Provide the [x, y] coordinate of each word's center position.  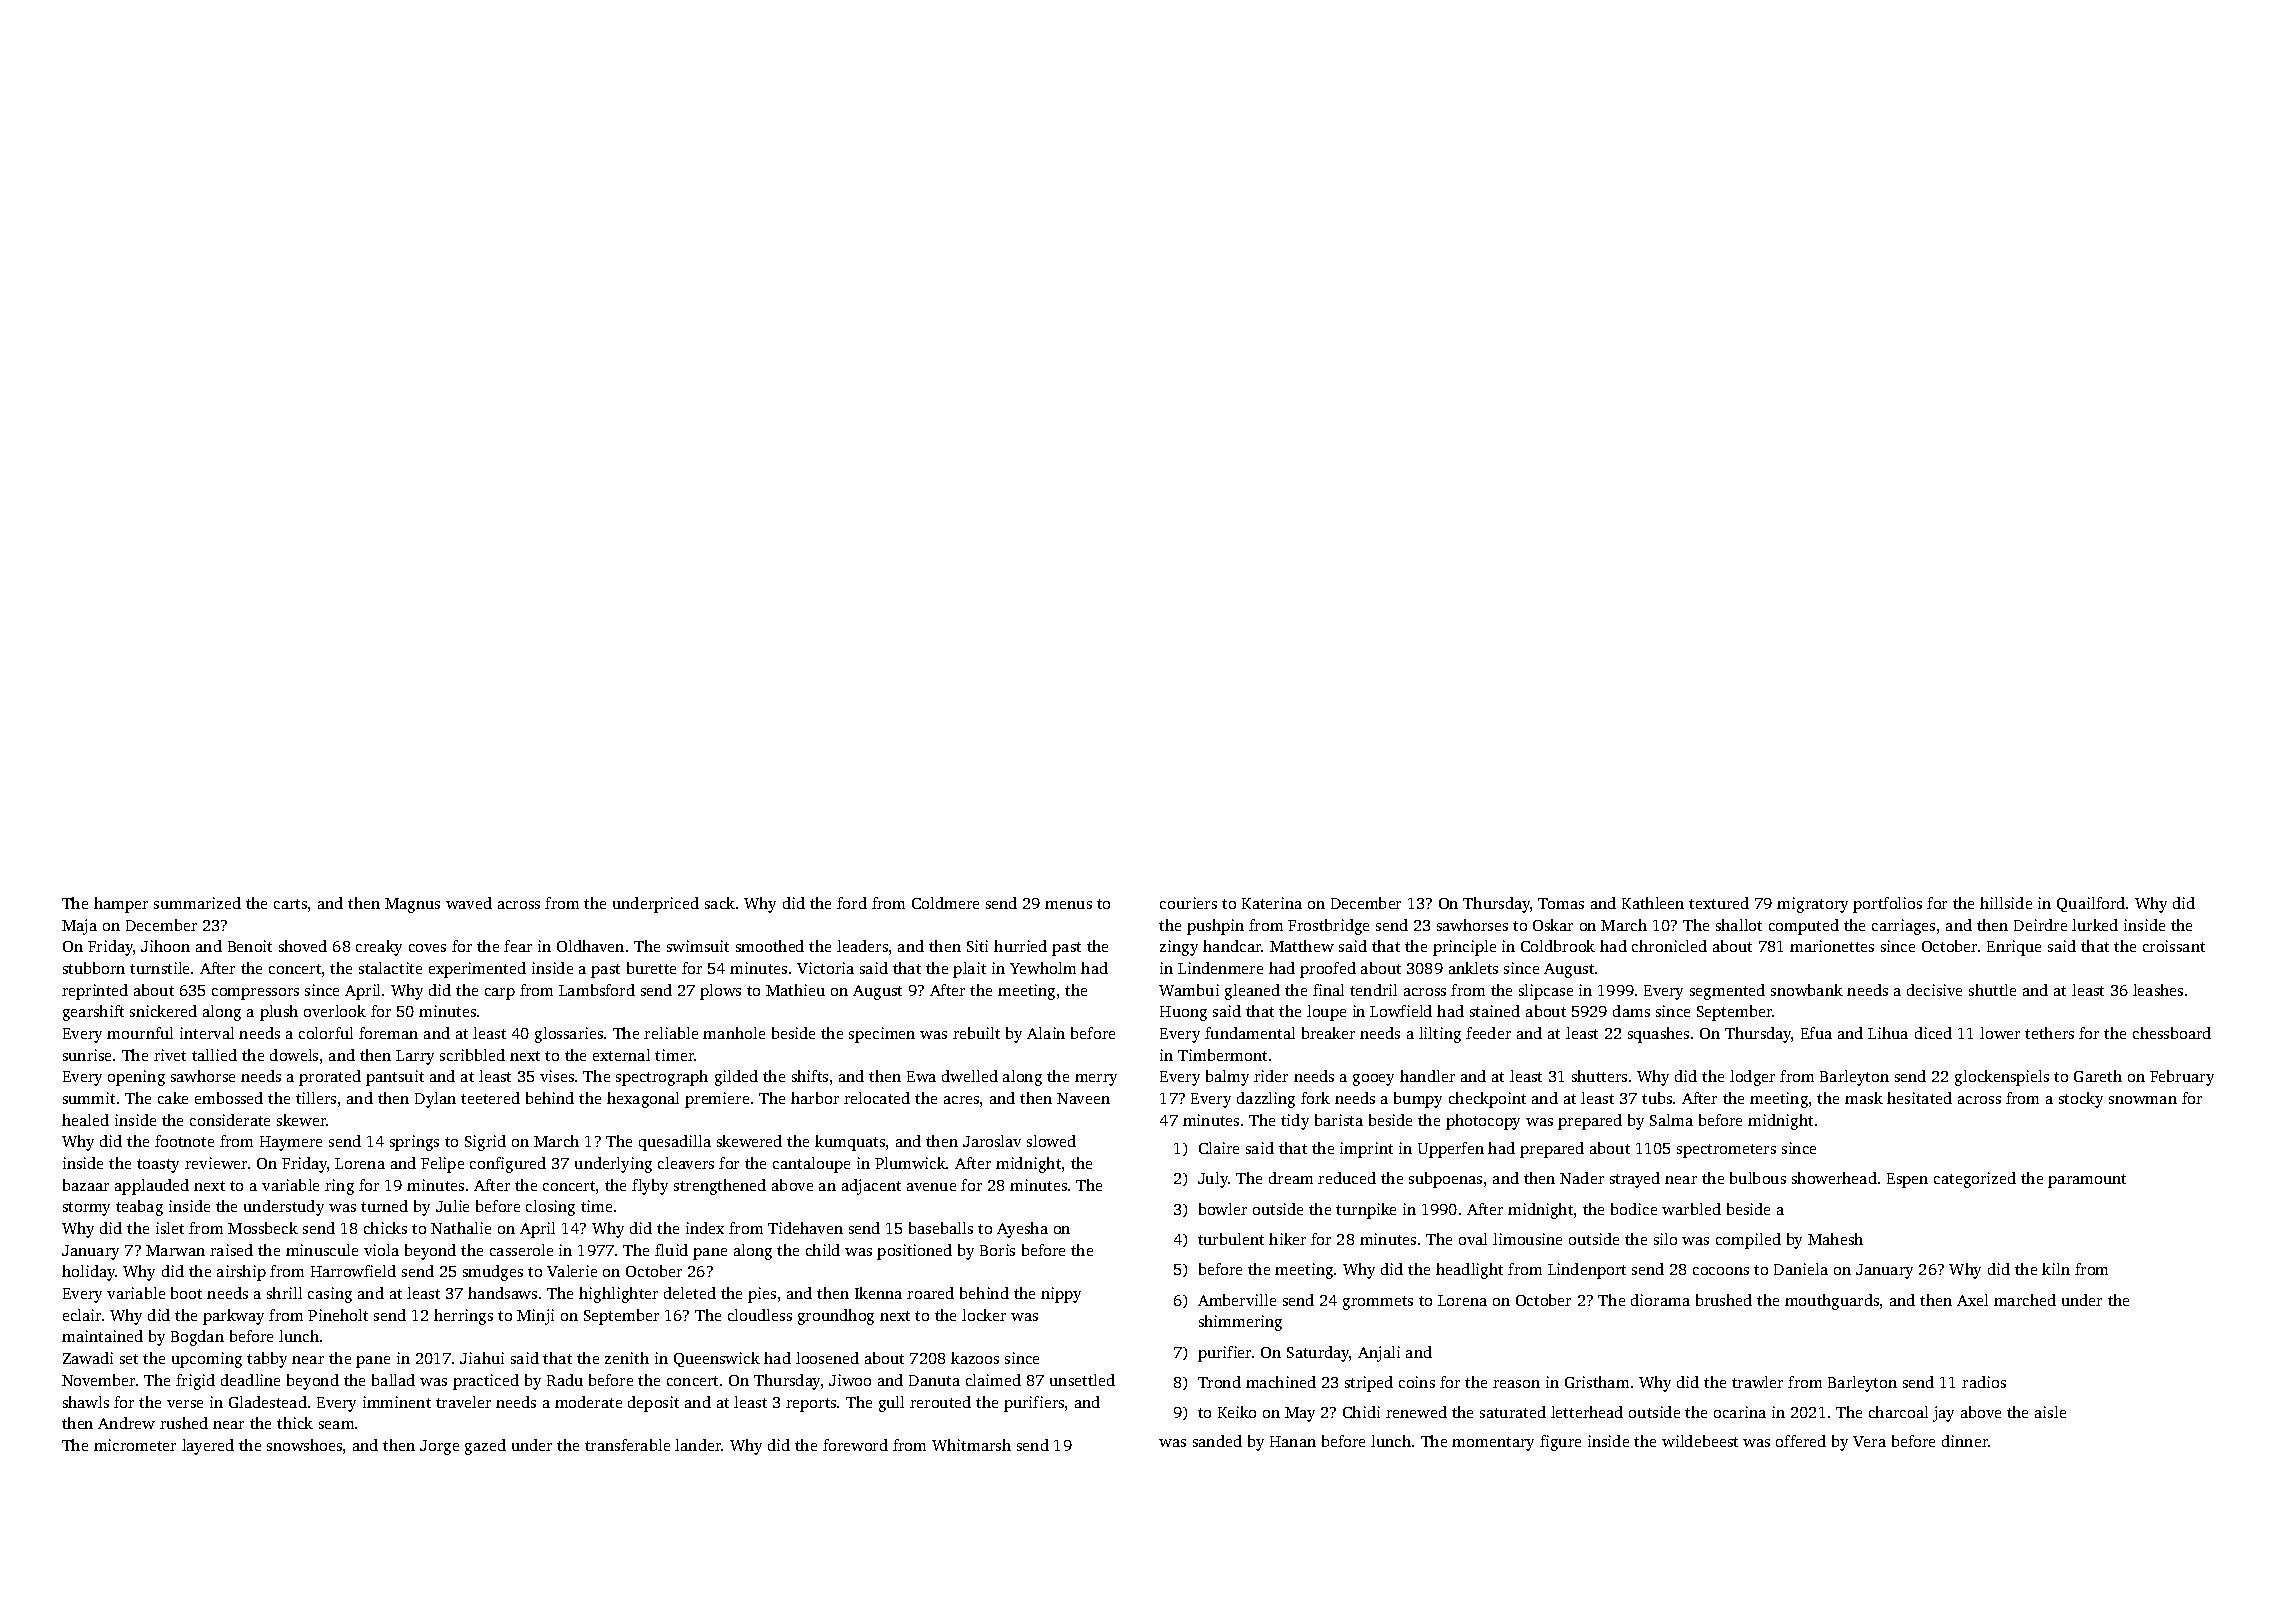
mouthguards [1832, 1302]
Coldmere [945, 903]
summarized [197, 903]
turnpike [1366, 1211]
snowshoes [304, 1445]
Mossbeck [263, 1228]
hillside [2006, 903]
